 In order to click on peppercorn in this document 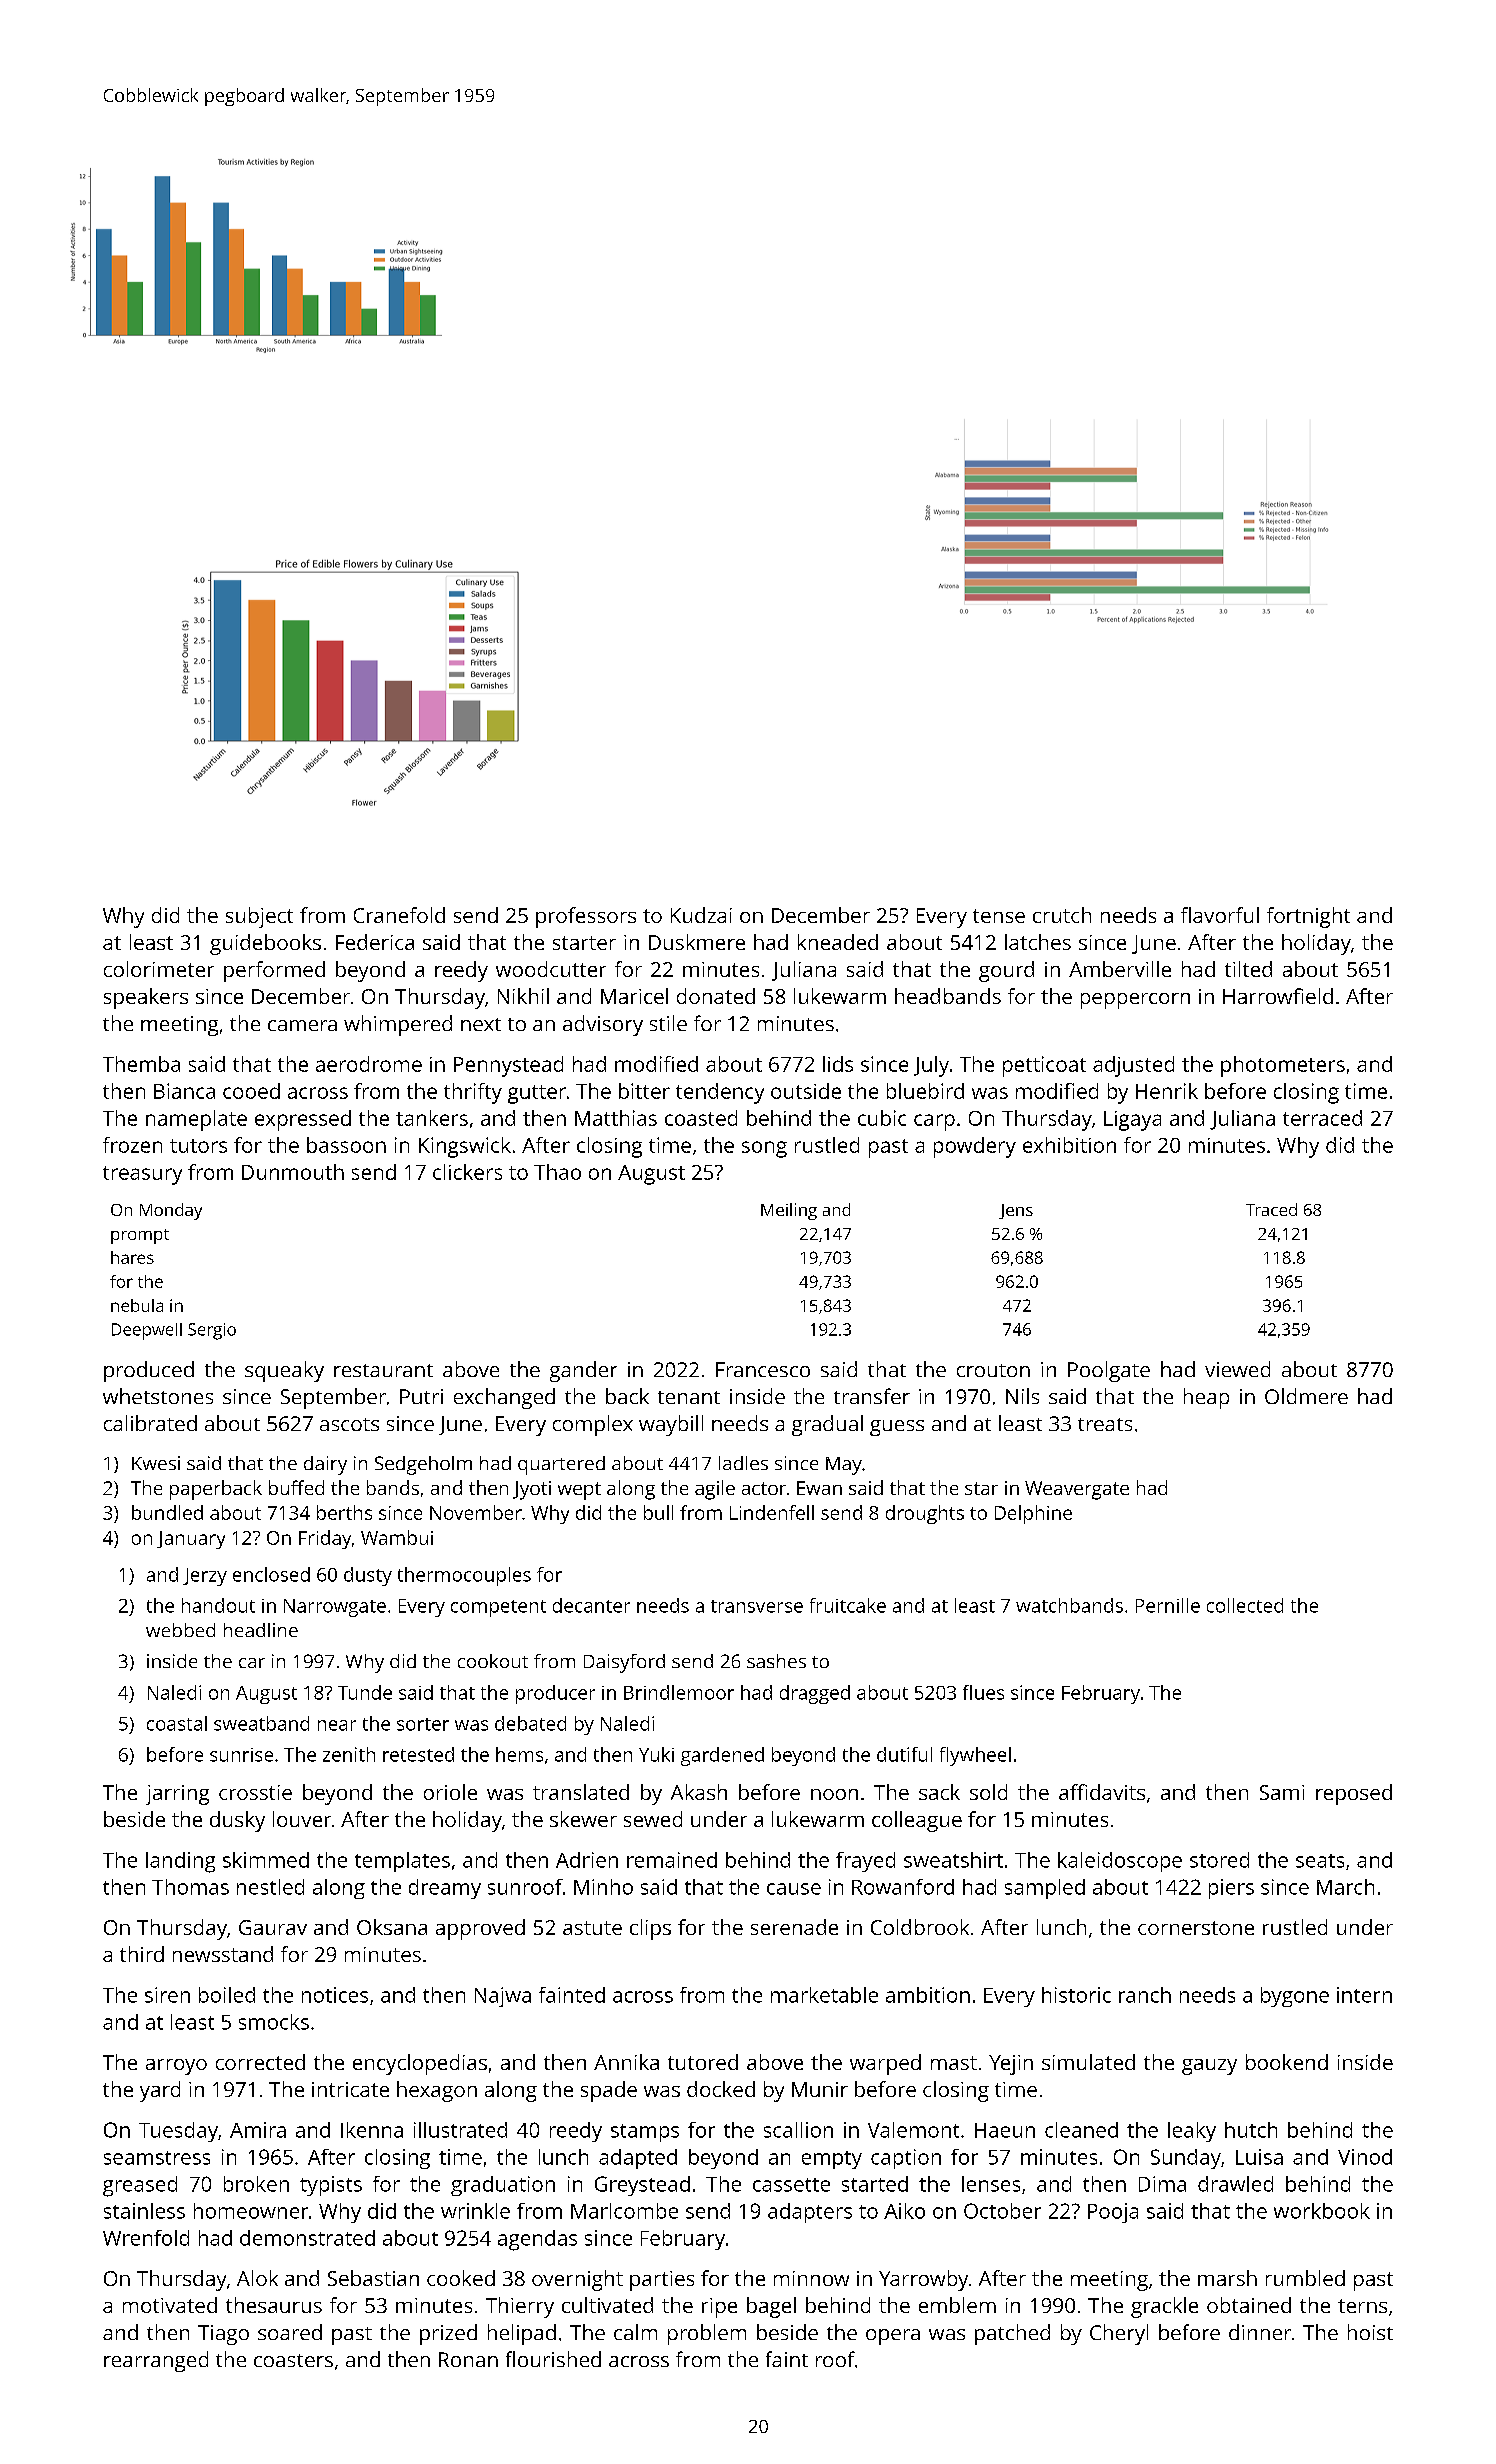, I will do `click(1135, 1001)`.
